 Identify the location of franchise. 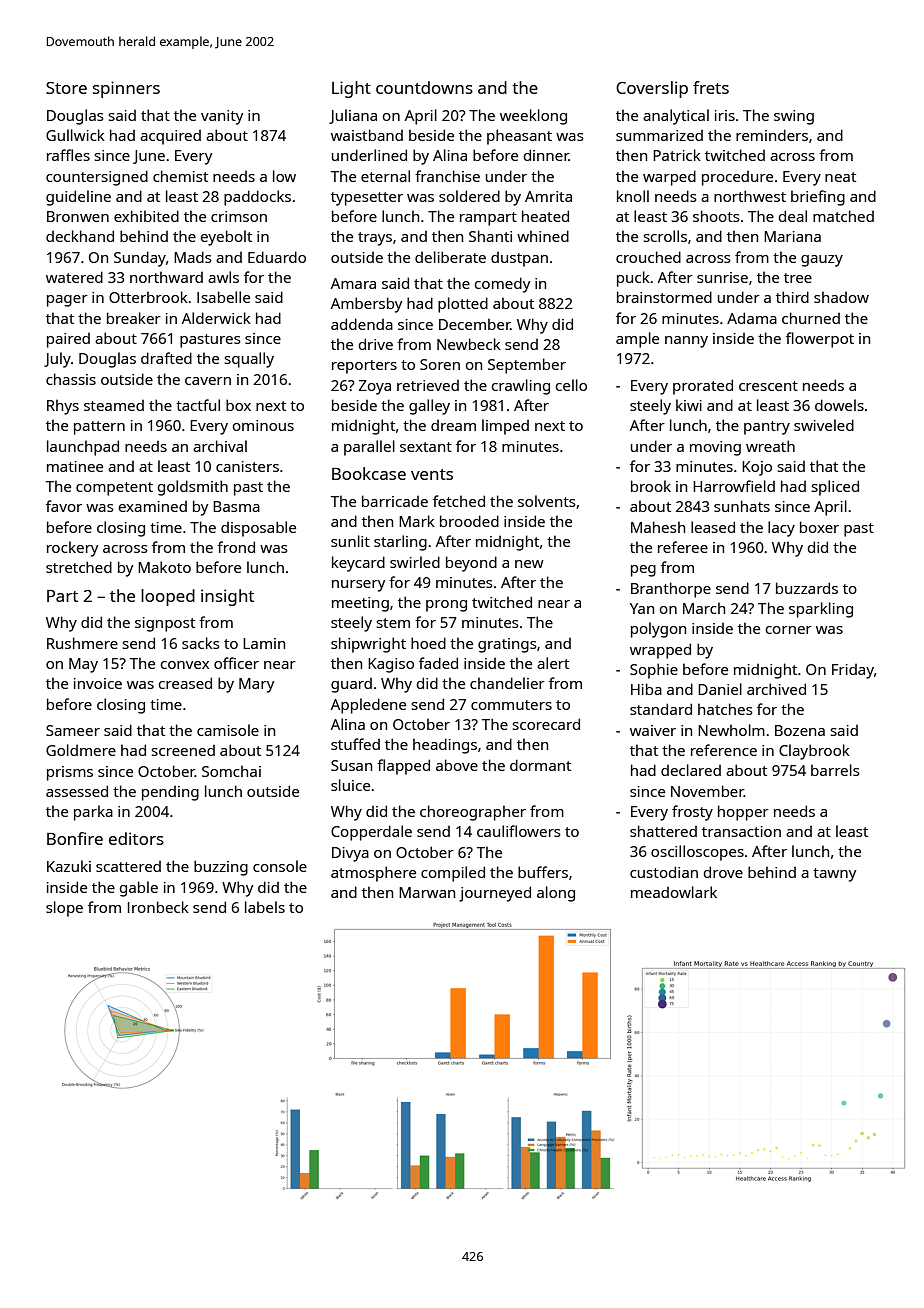
(447, 176).
